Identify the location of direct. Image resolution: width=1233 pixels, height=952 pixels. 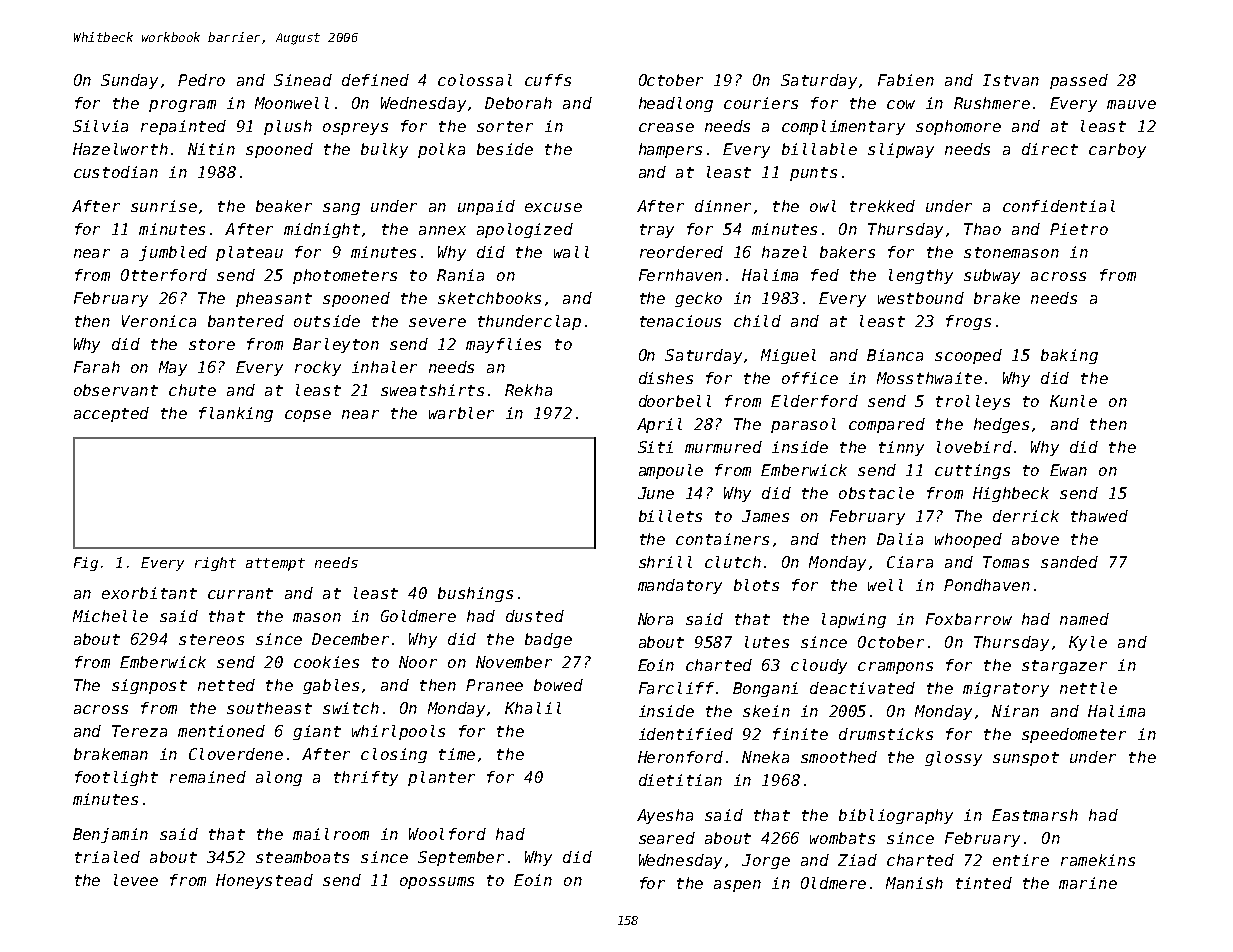
(1050, 149).
